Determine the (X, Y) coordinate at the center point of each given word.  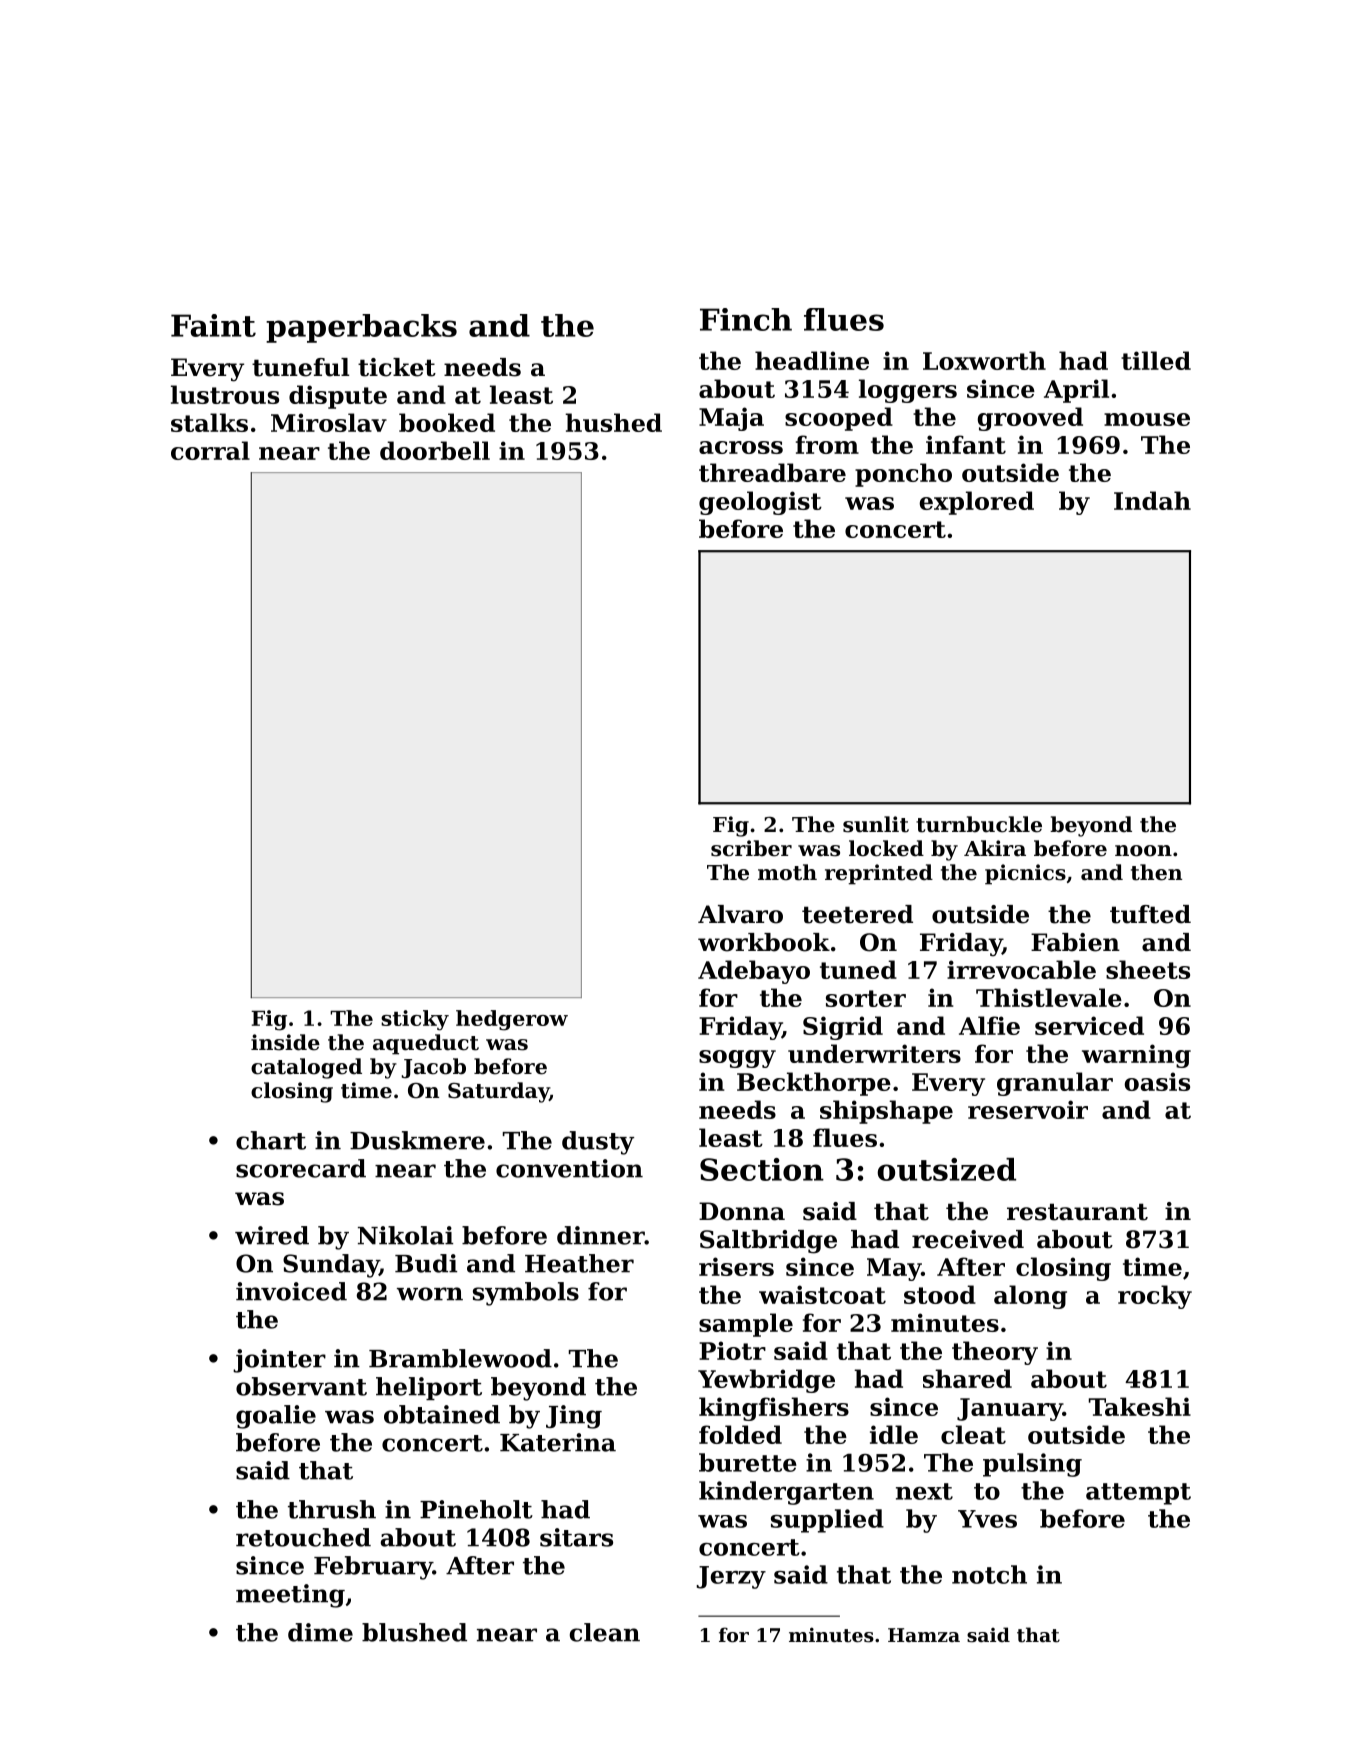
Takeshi (1140, 1406)
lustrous (225, 394)
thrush (332, 1509)
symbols (526, 1294)
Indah (1152, 500)
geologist (760, 503)
